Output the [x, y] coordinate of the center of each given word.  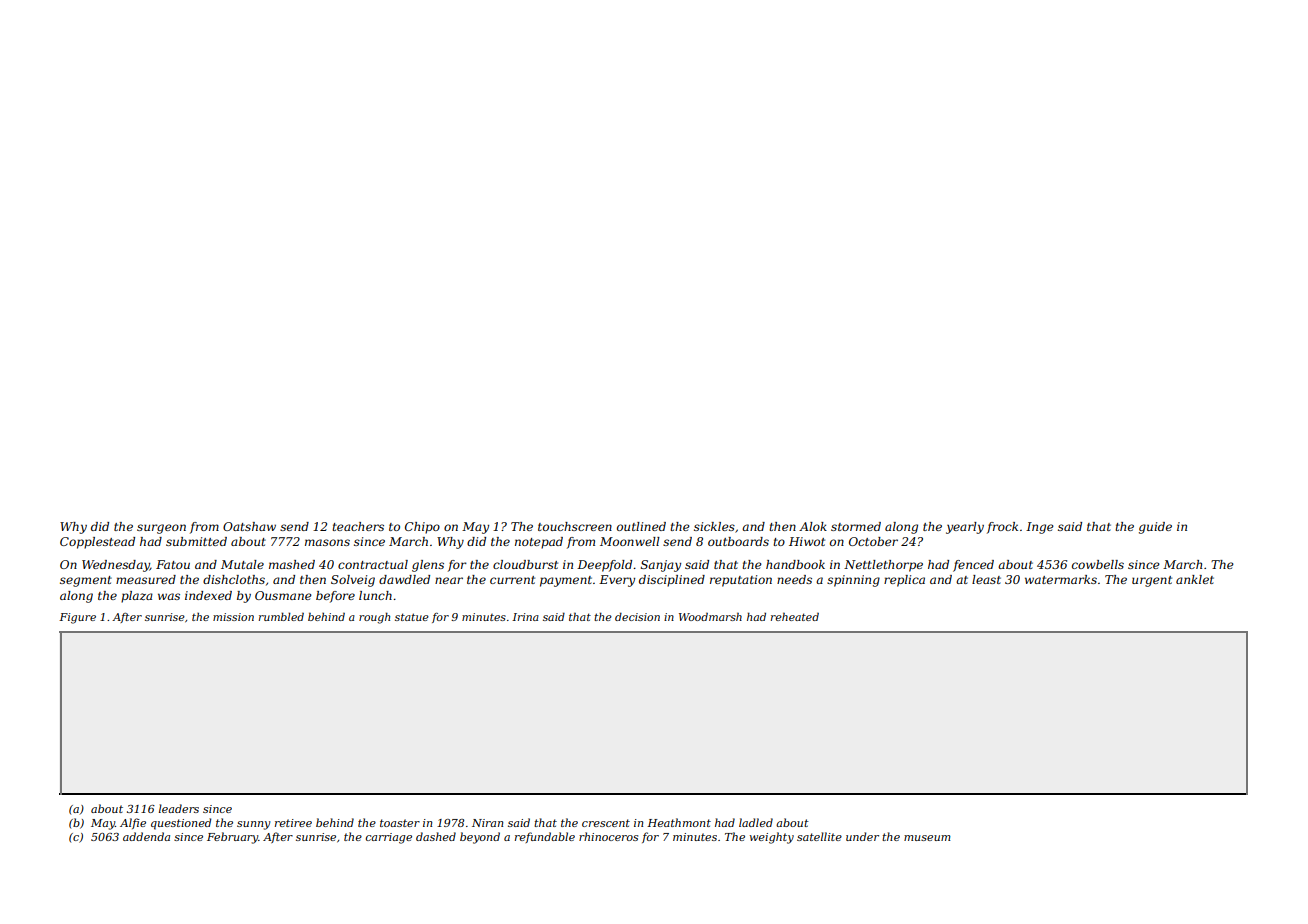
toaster [400, 823]
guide [1155, 528]
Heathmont [679, 822]
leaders [179, 808]
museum [927, 838]
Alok [813, 526]
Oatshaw [249, 526]
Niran [487, 823]
